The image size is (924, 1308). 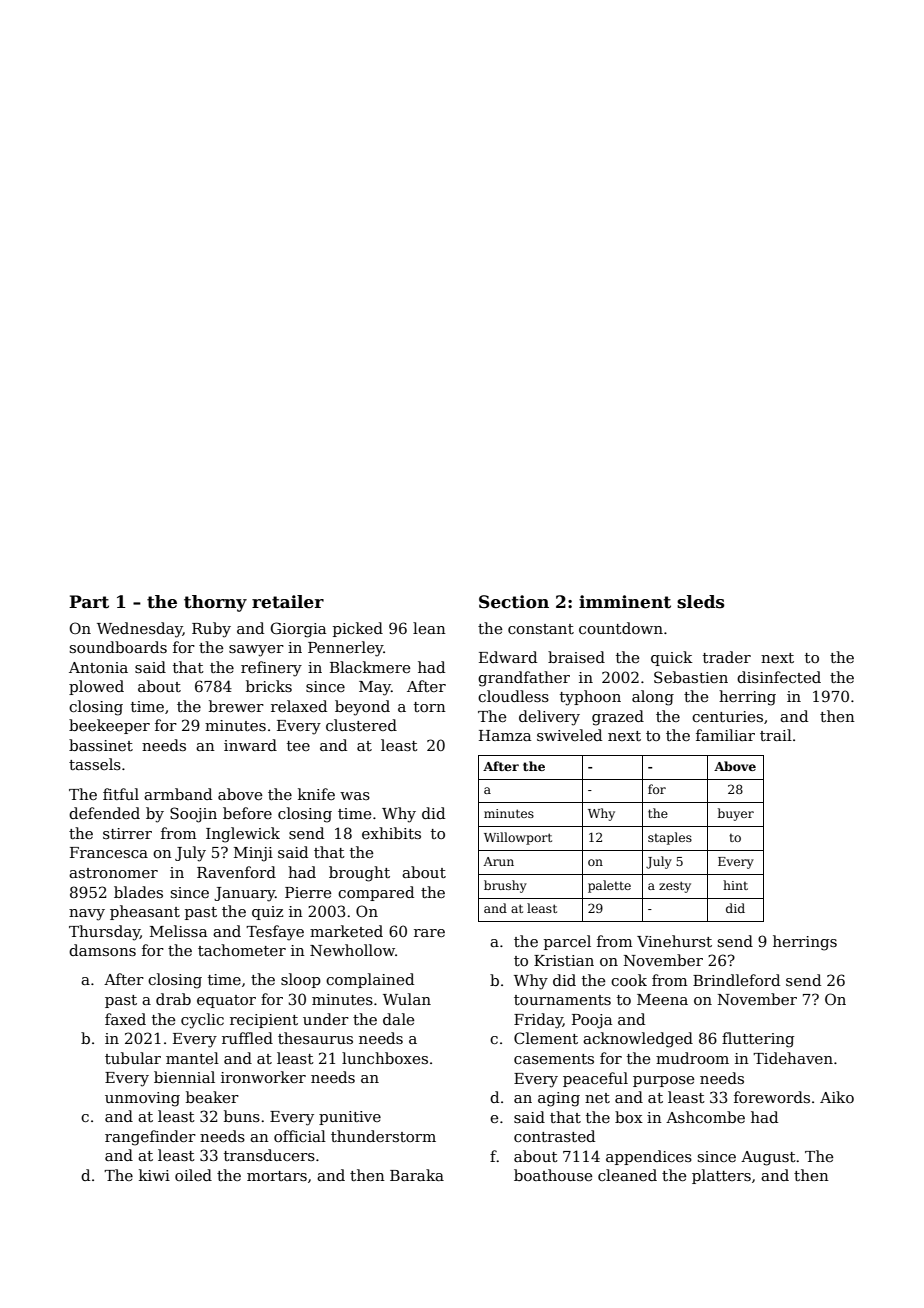 I want to click on trail, so click(x=776, y=735).
